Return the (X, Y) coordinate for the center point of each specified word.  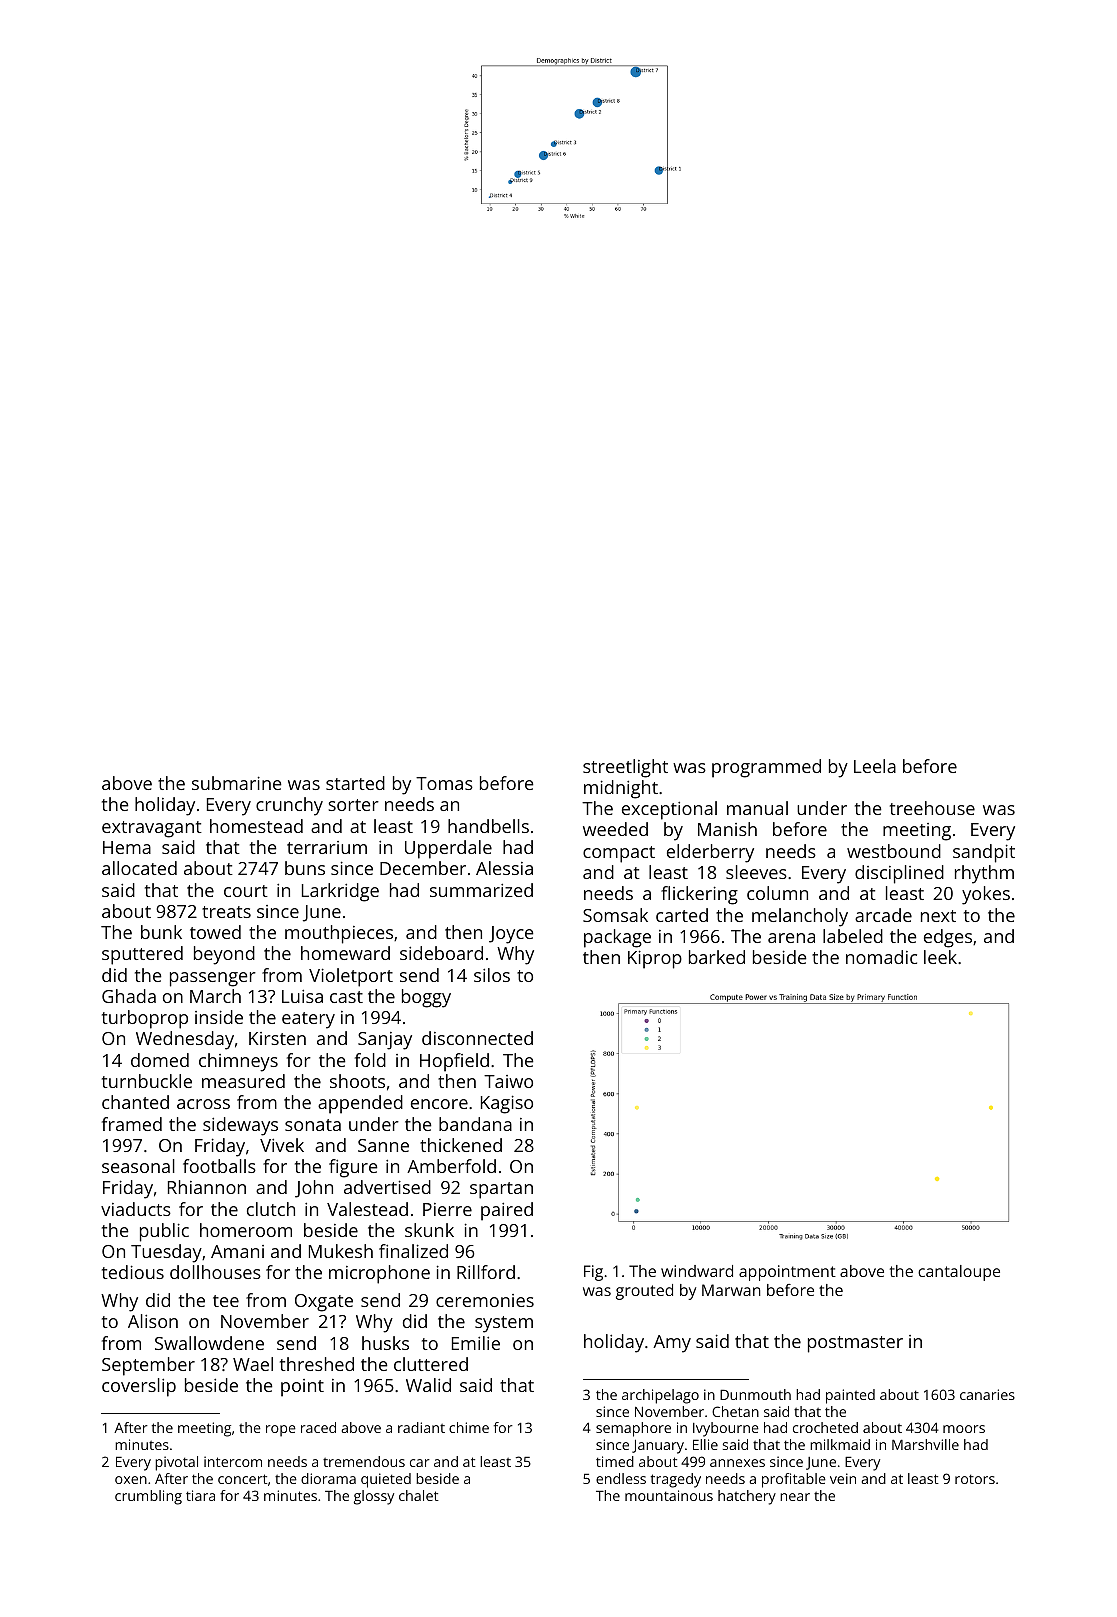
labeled (853, 936)
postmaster (855, 1344)
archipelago (660, 1396)
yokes (986, 895)
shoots (357, 1081)
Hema (127, 847)
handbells (488, 826)
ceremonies (485, 1300)
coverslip (139, 1387)
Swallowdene (209, 1343)
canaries (987, 1394)
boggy (426, 998)
